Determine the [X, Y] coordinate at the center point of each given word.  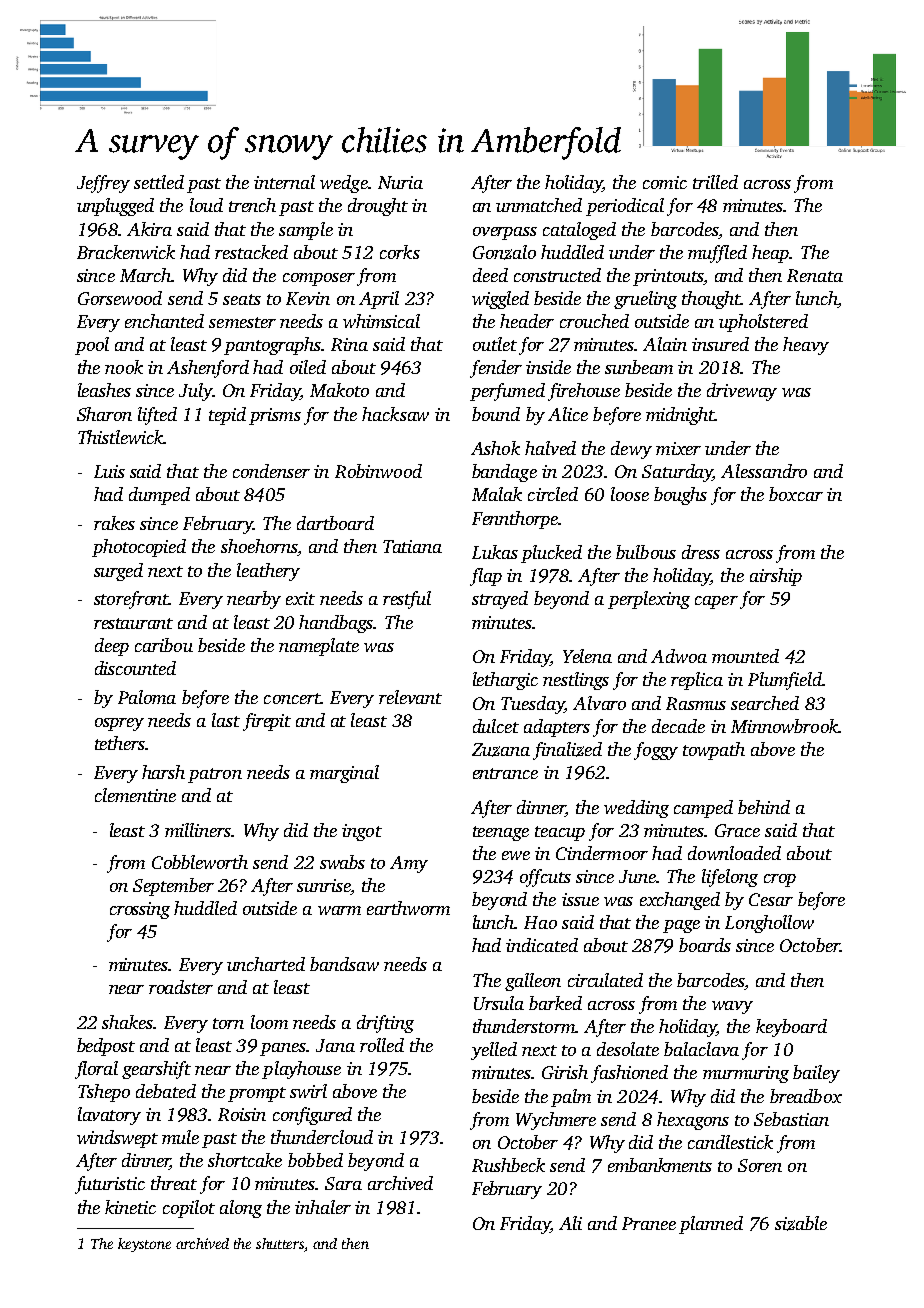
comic [665, 182]
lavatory [109, 1116]
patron [215, 775]
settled [159, 182]
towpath [714, 751]
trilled [715, 182]
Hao [540, 922]
